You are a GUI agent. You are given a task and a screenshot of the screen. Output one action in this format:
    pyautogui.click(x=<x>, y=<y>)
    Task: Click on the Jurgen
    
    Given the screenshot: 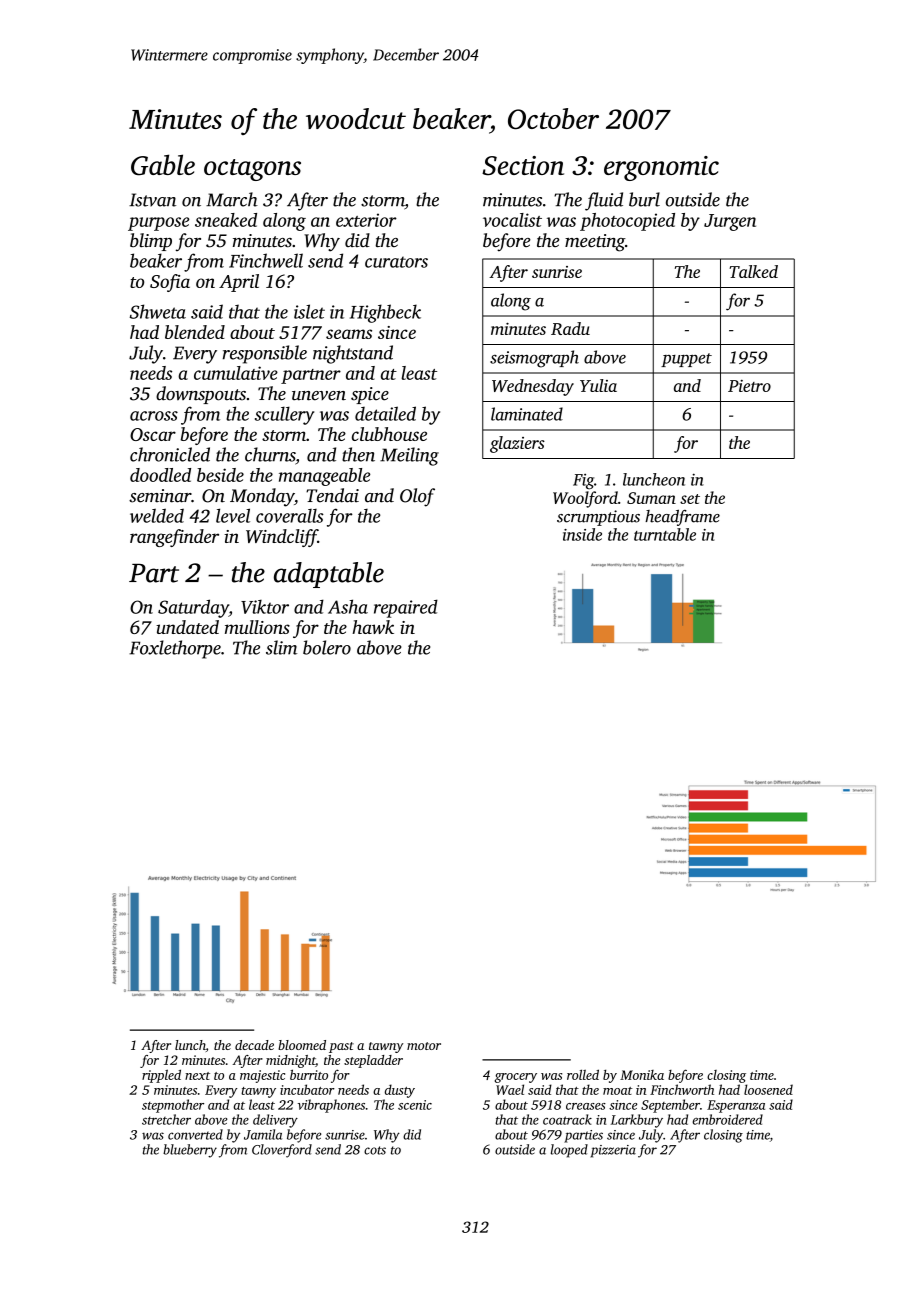 What is the action you would take?
    pyautogui.click(x=730, y=222)
